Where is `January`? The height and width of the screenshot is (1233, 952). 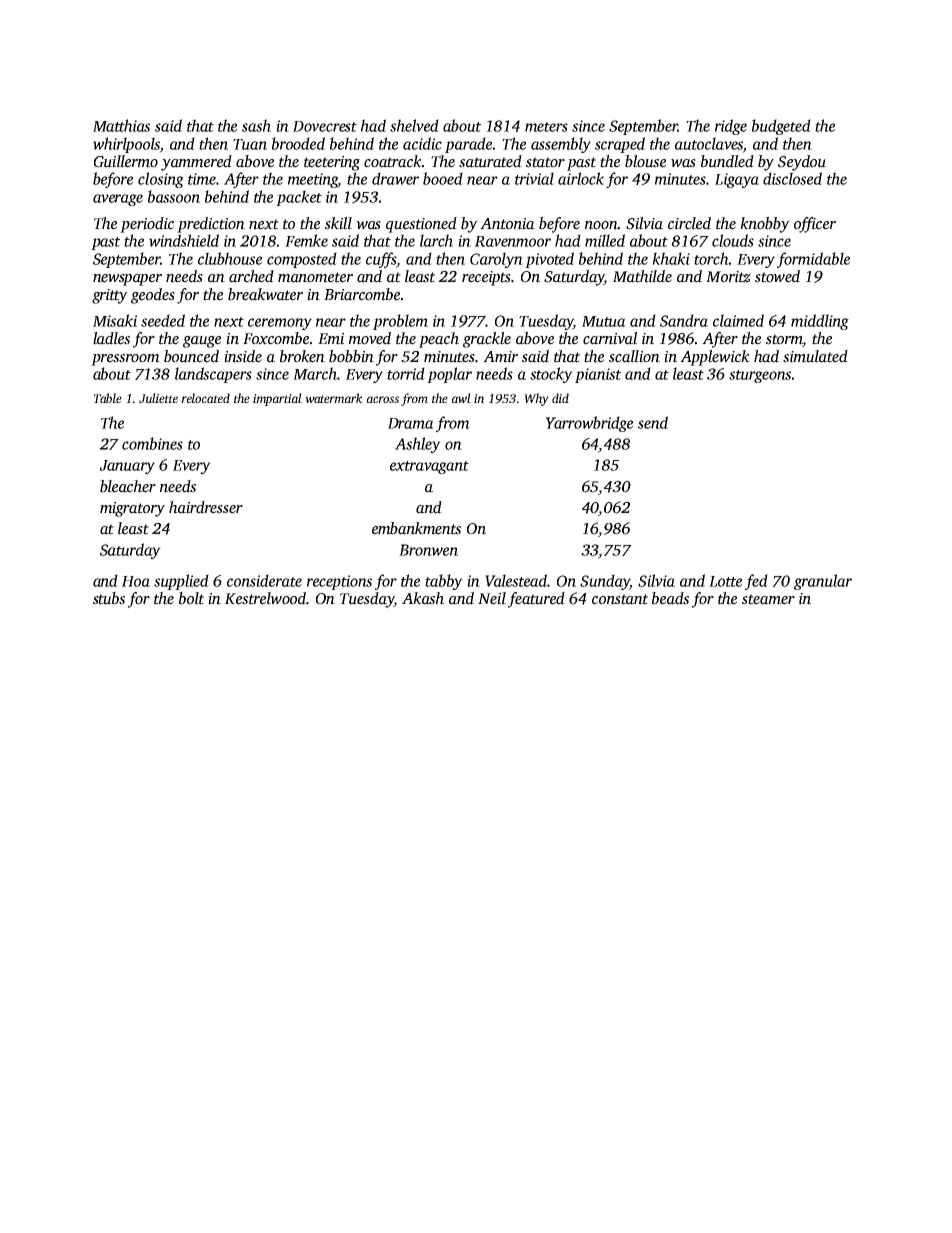
January is located at coordinates (127, 467).
